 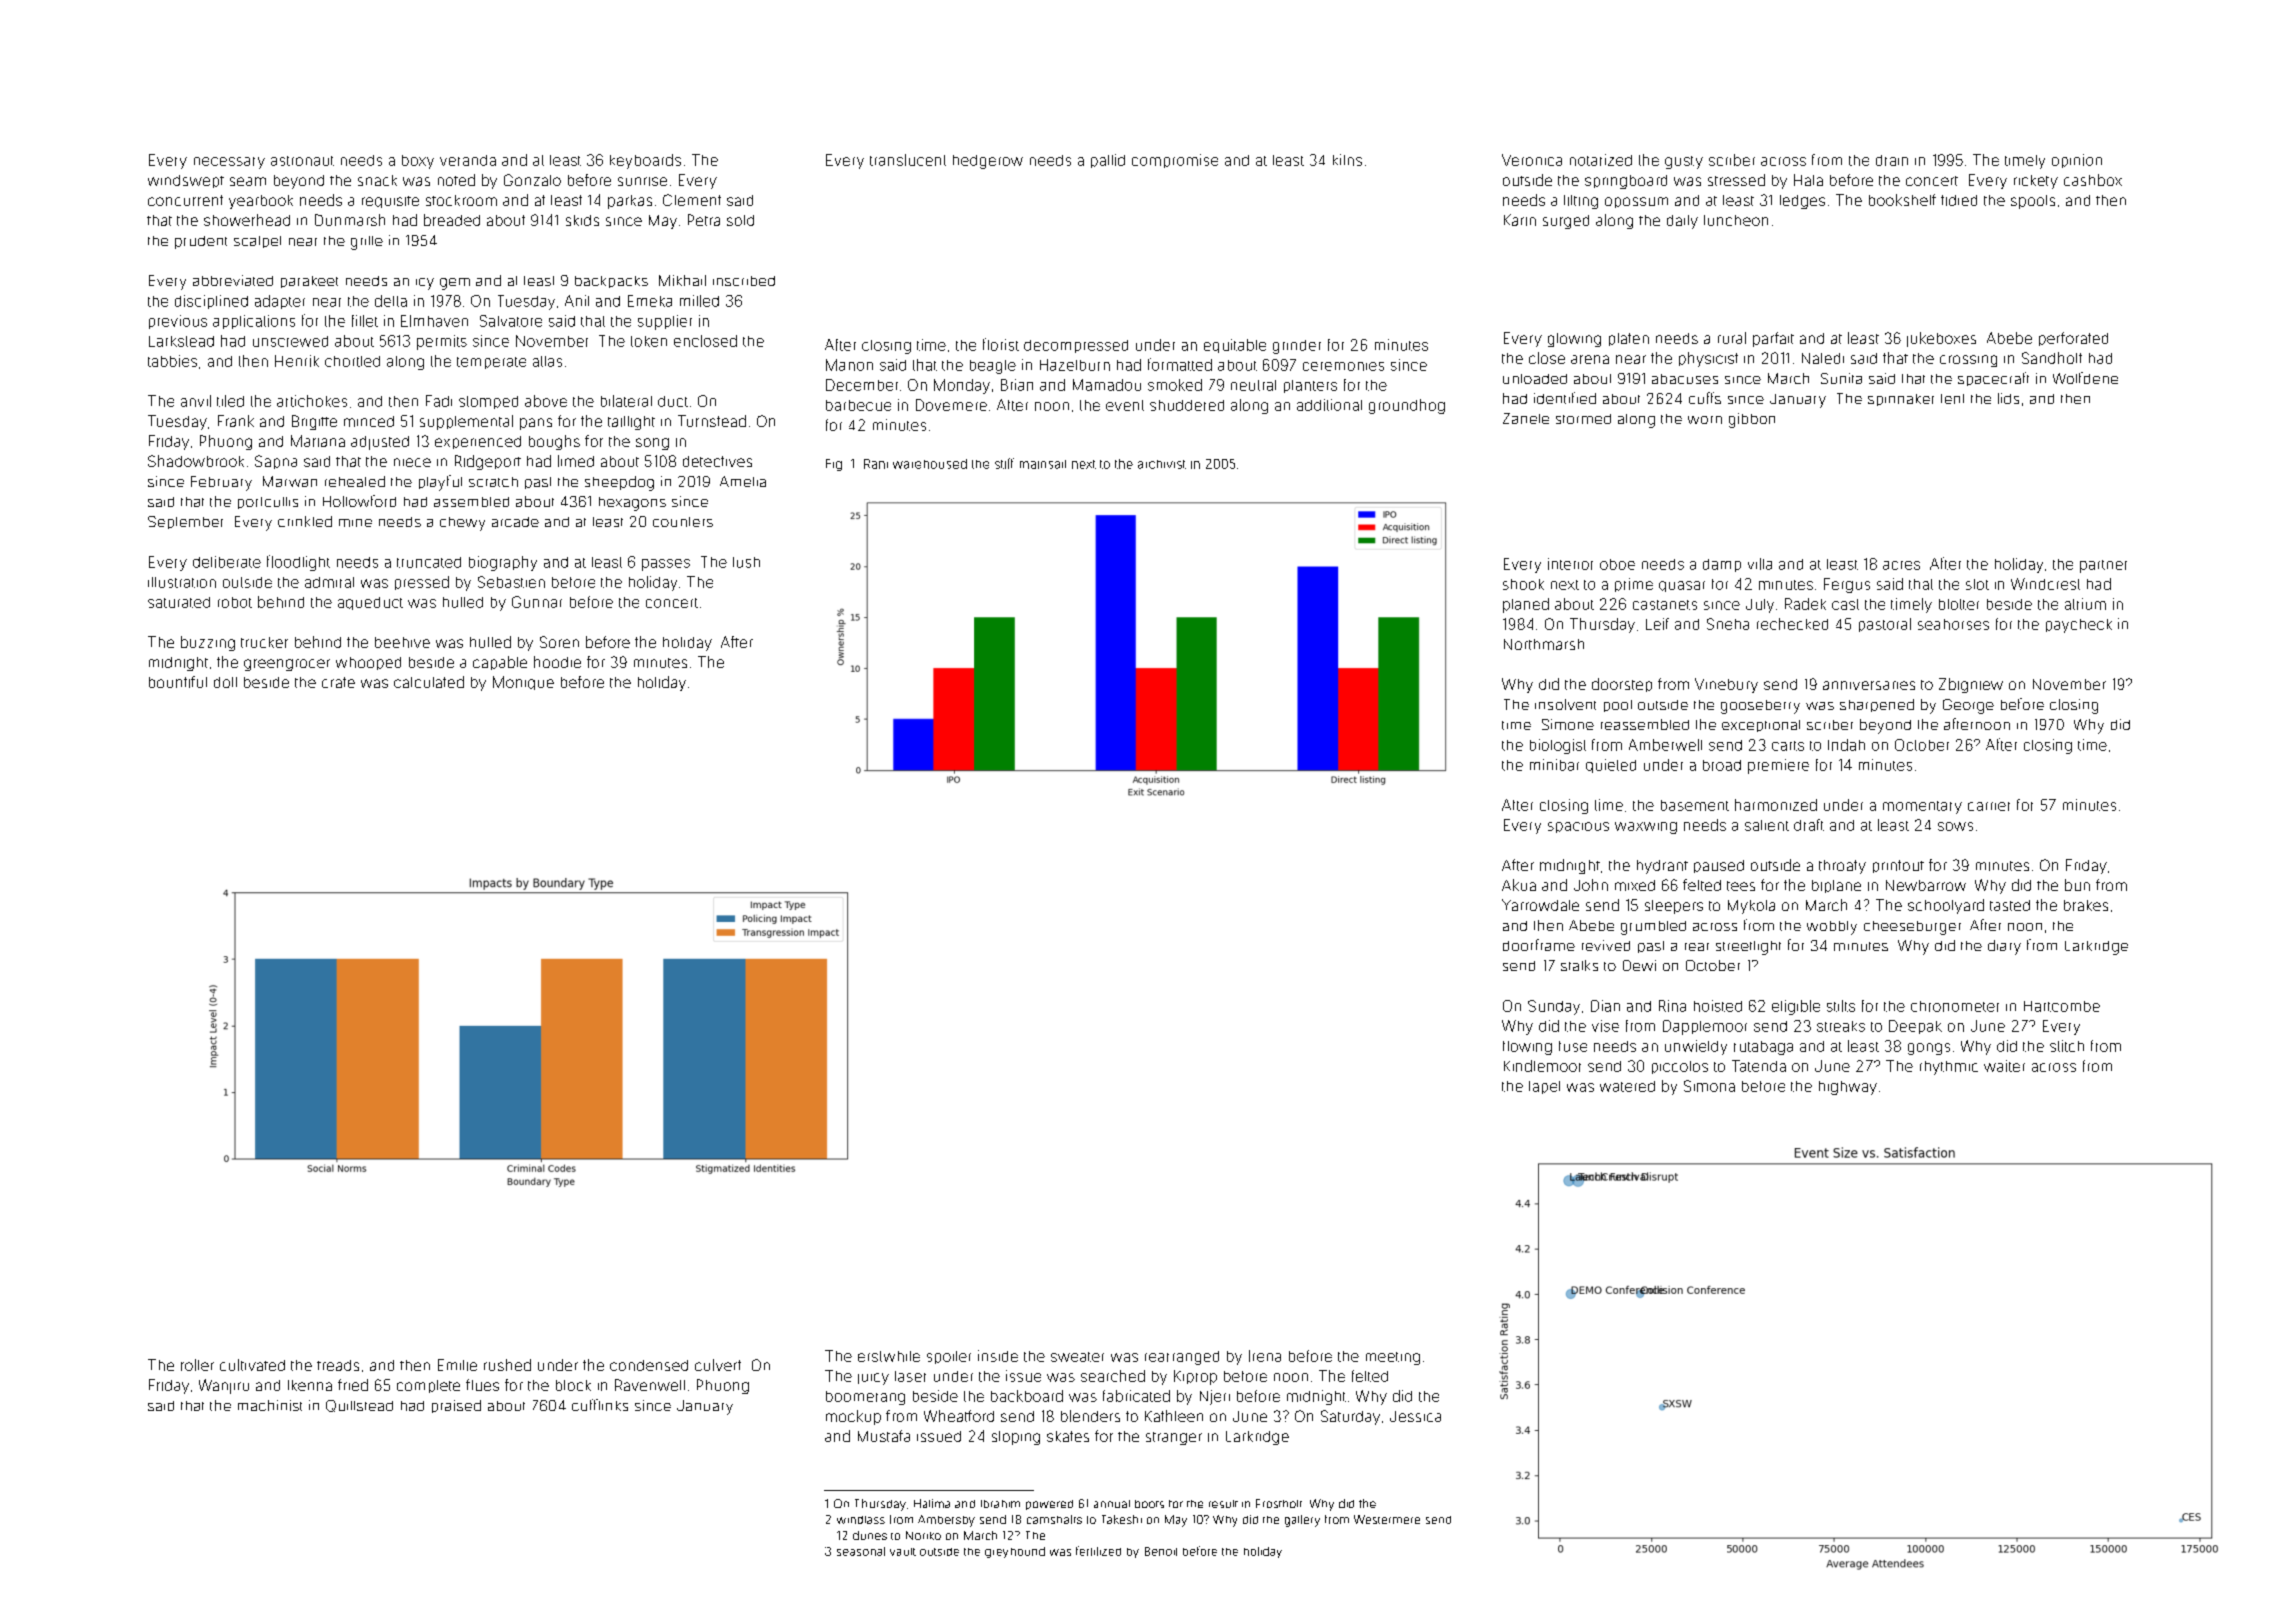 What do you see at coordinates (429, 682) in the screenshot?
I see `calculated` at bounding box center [429, 682].
